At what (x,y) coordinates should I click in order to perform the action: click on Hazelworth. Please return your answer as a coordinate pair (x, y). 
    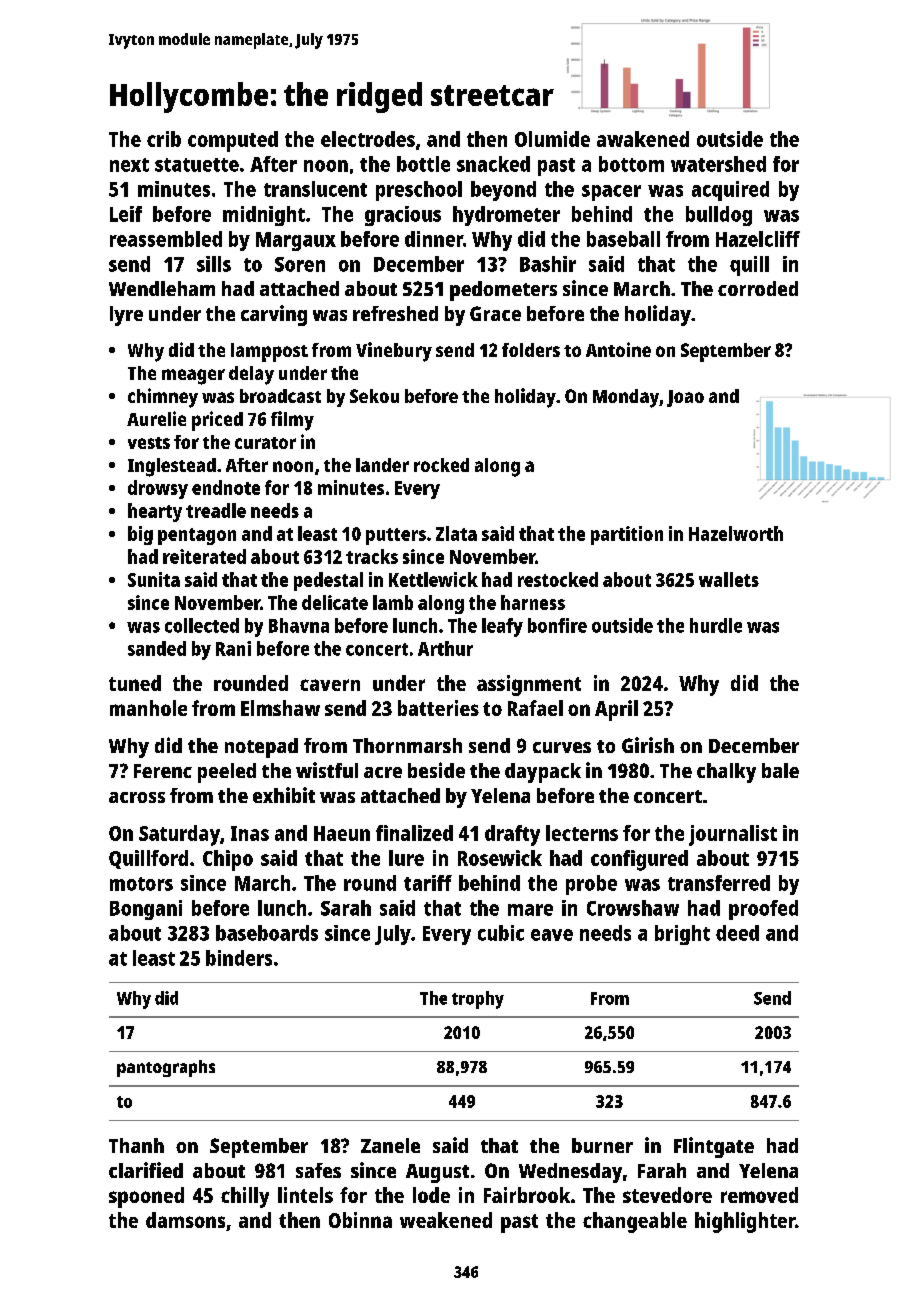
    Looking at the image, I should click on (736, 533).
